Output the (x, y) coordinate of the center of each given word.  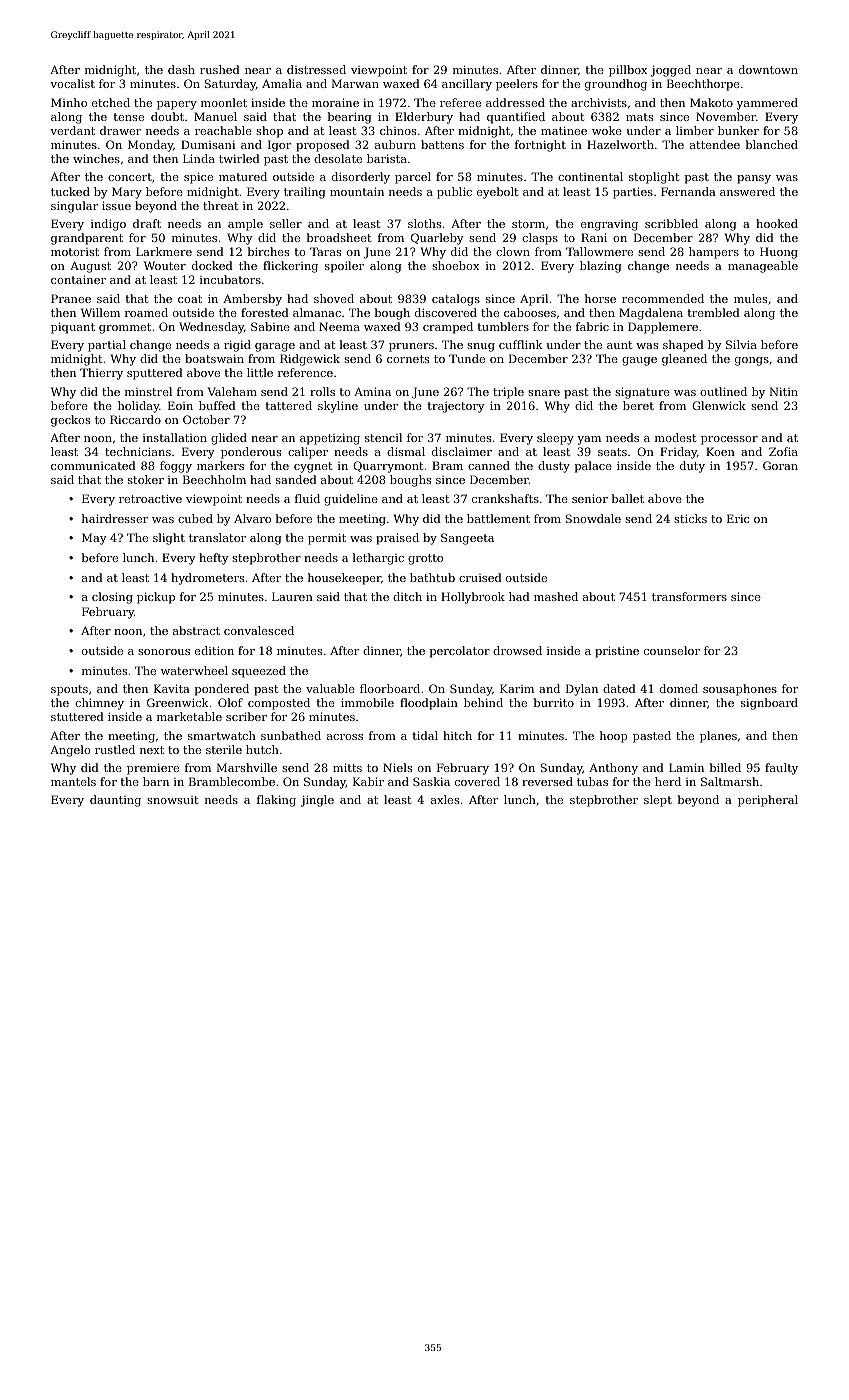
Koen (720, 451)
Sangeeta (467, 539)
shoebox (455, 265)
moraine (335, 102)
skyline (338, 407)
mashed (556, 596)
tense (129, 117)
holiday (139, 407)
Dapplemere (663, 328)
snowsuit (172, 800)
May (94, 539)
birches (268, 251)
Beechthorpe (703, 85)
